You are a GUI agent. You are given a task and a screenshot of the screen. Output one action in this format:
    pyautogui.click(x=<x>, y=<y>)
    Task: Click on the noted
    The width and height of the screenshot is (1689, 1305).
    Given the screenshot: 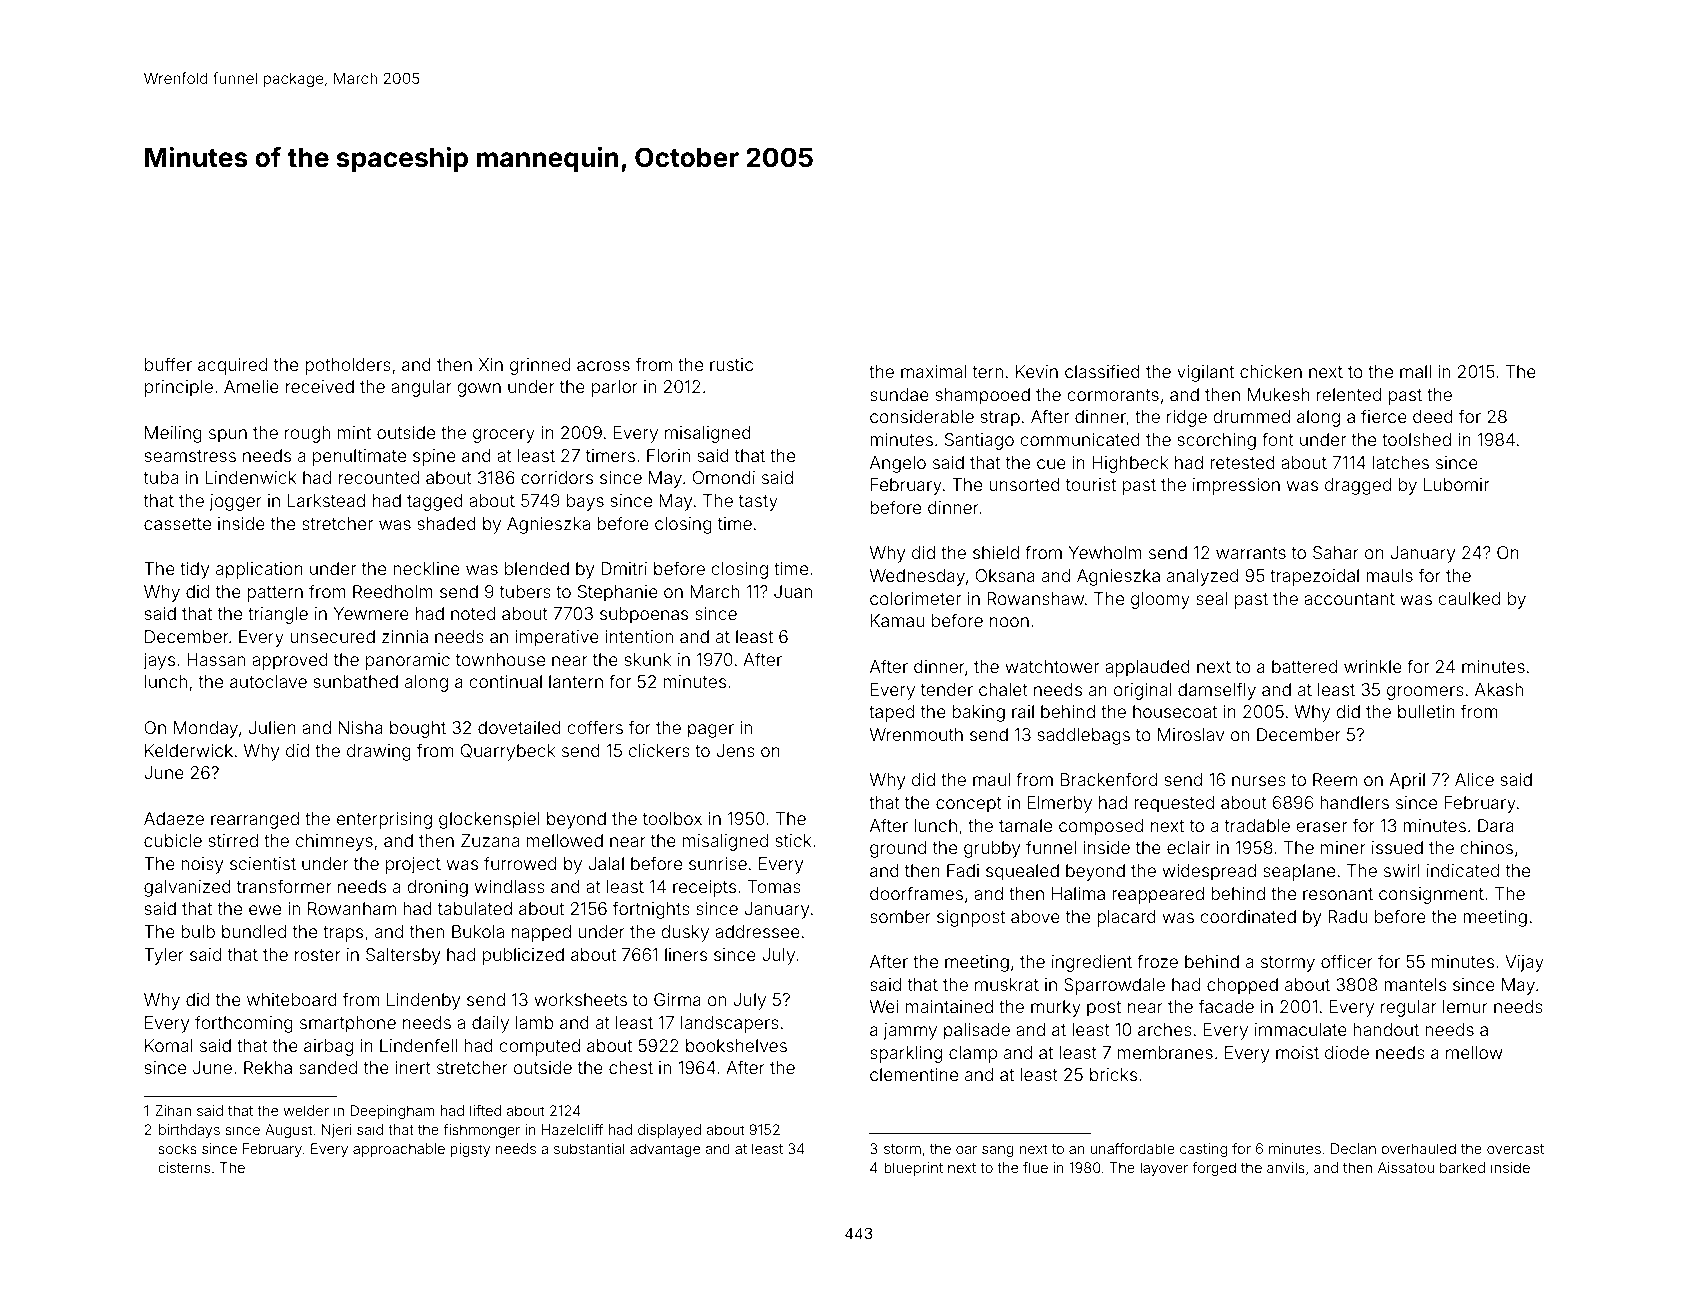 What is the action you would take?
    pyautogui.click(x=473, y=613)
